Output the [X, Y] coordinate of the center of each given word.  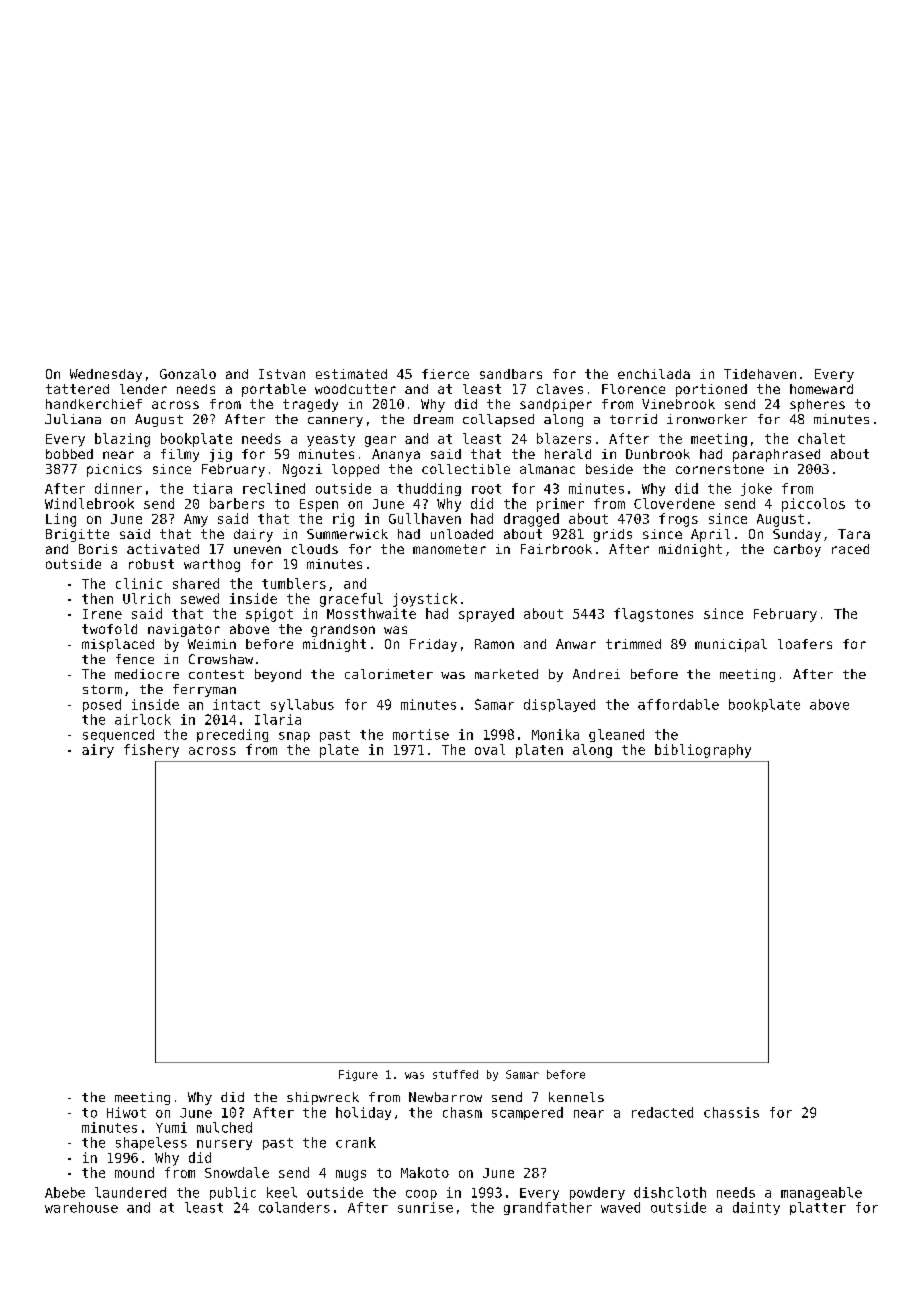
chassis [731, 1112]
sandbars [511, 374]
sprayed [486, 615]
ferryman [204, 690]
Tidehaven [760, 374]
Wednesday [106, 375]
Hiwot [126, 1112]
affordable [678, 704]
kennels [576, 1097]
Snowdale [237, 1172]
